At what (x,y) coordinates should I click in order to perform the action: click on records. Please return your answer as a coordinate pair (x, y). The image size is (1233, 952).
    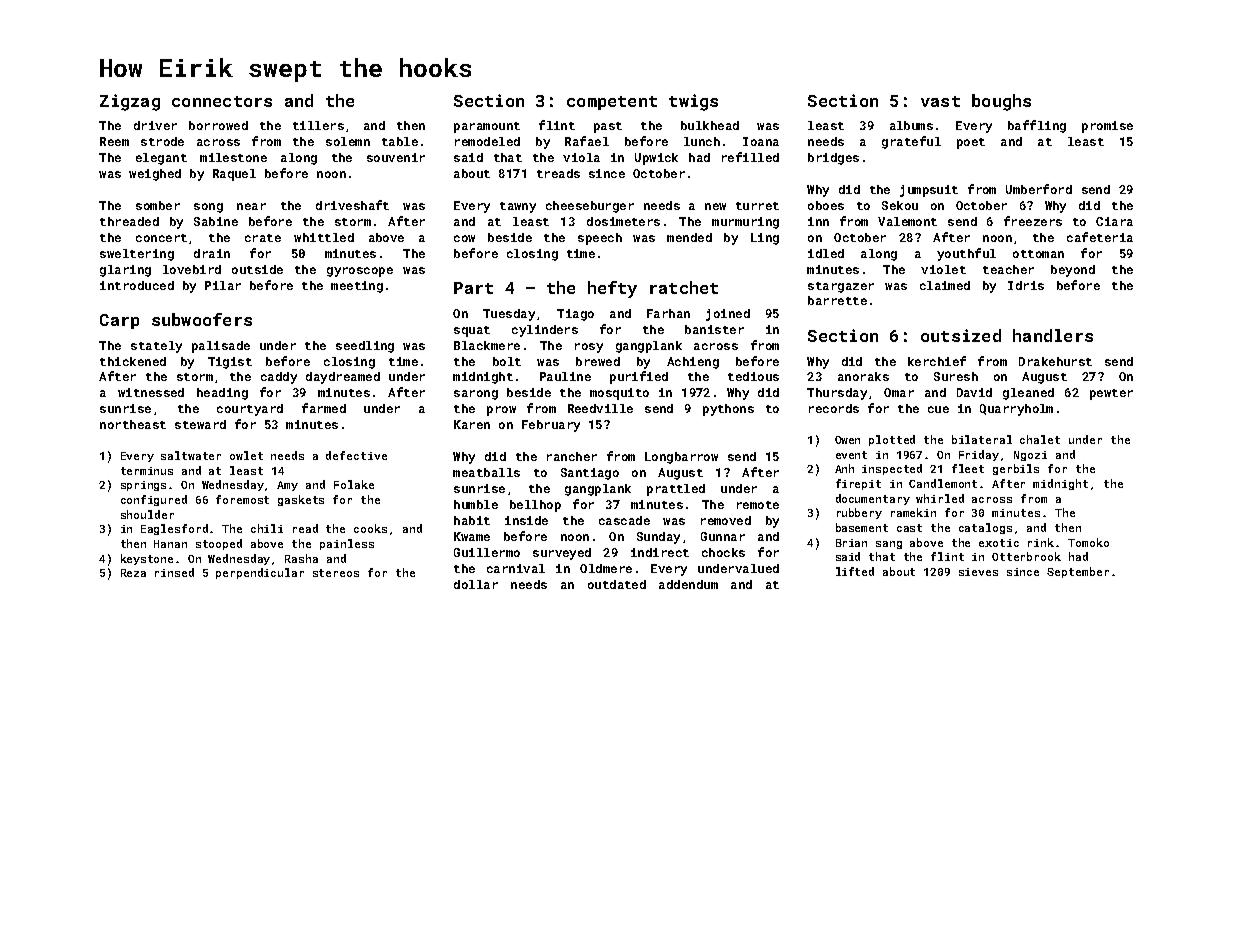
    Looking at the image, I should click on (834, 408).
